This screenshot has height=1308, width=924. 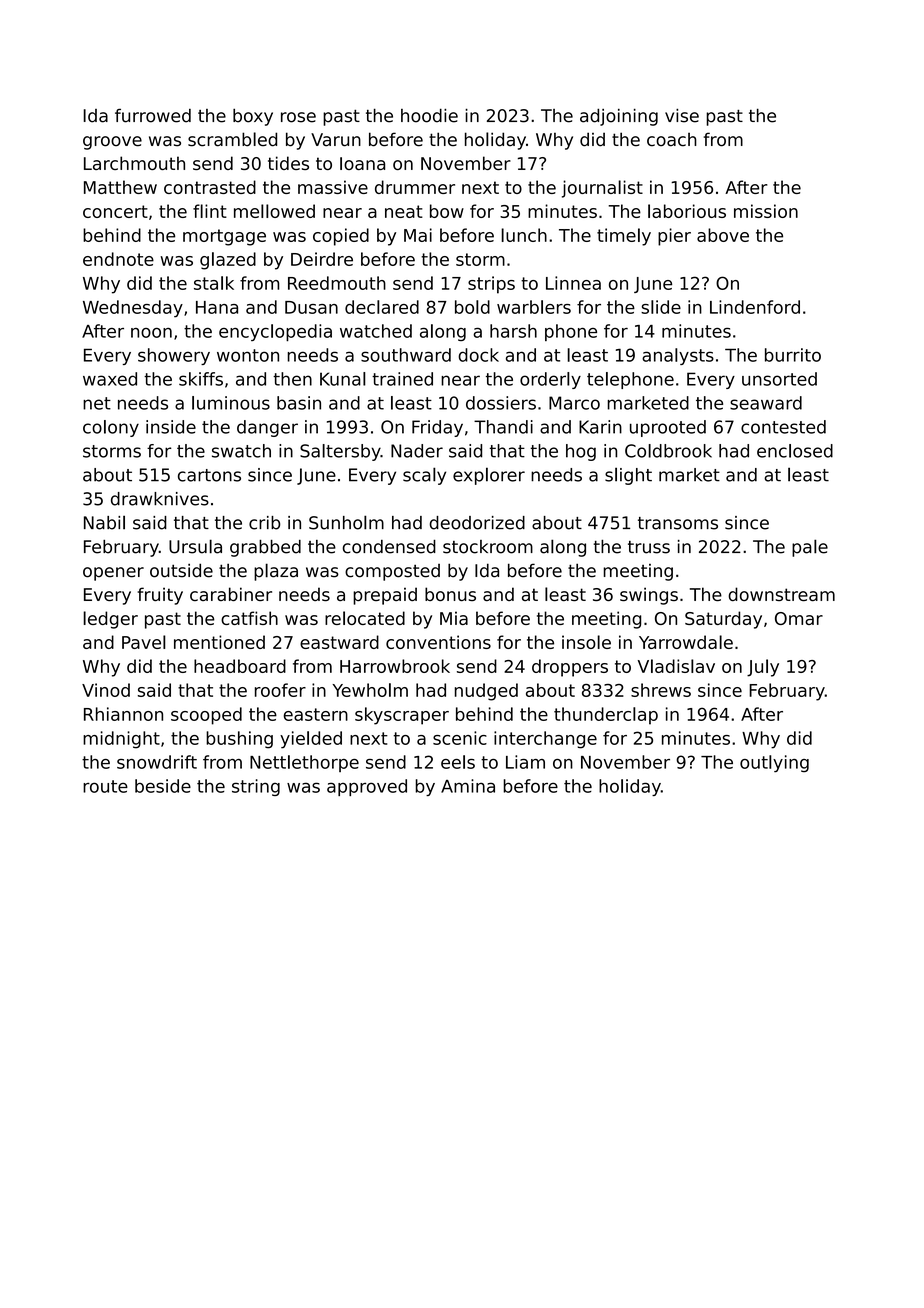 I want to click on scooped, so click(x=206, y=716).
